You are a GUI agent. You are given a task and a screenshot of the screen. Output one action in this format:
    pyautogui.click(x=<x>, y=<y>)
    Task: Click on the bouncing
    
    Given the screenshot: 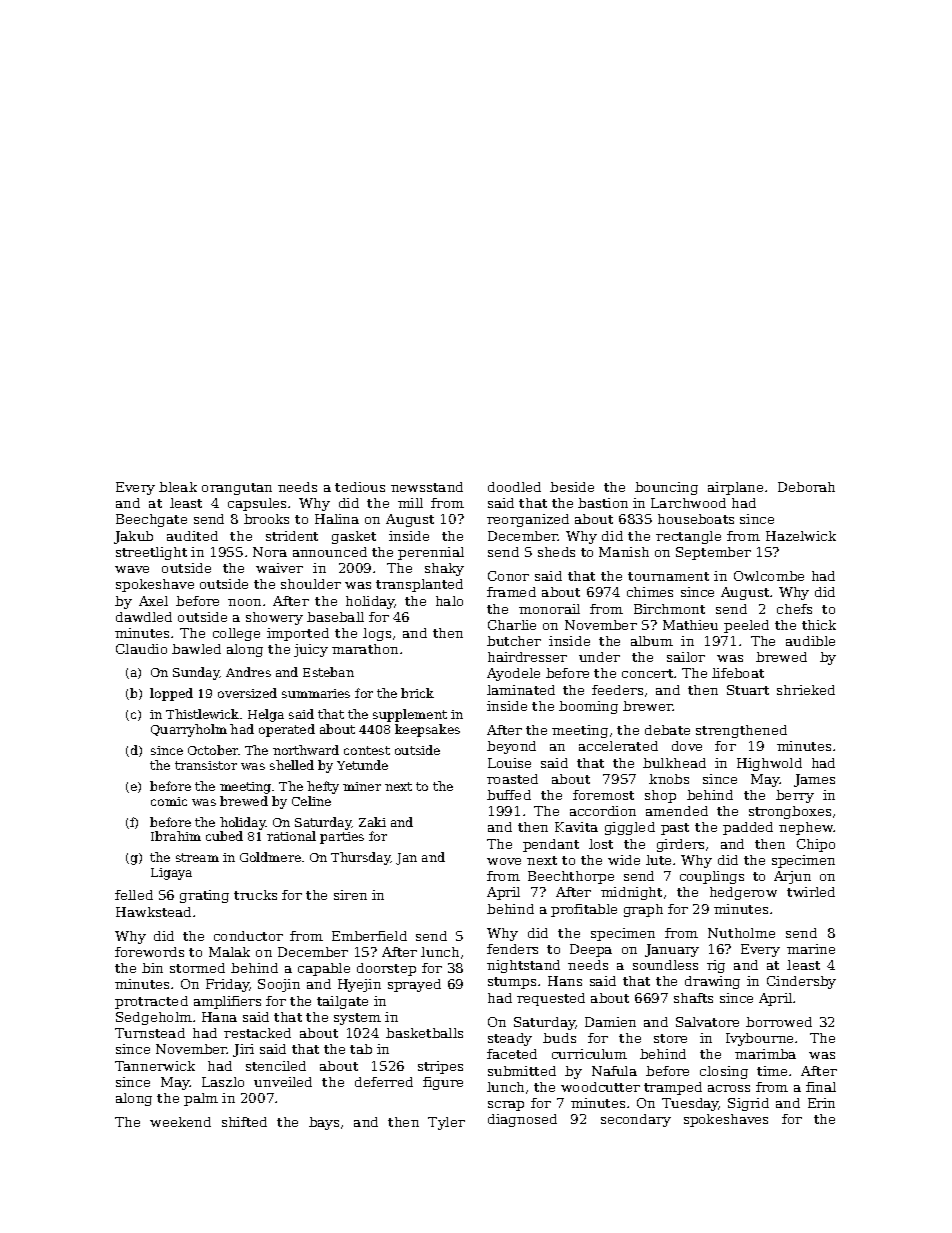 What is the action you would take?
    pyautogui.click(x=666, y=488)
